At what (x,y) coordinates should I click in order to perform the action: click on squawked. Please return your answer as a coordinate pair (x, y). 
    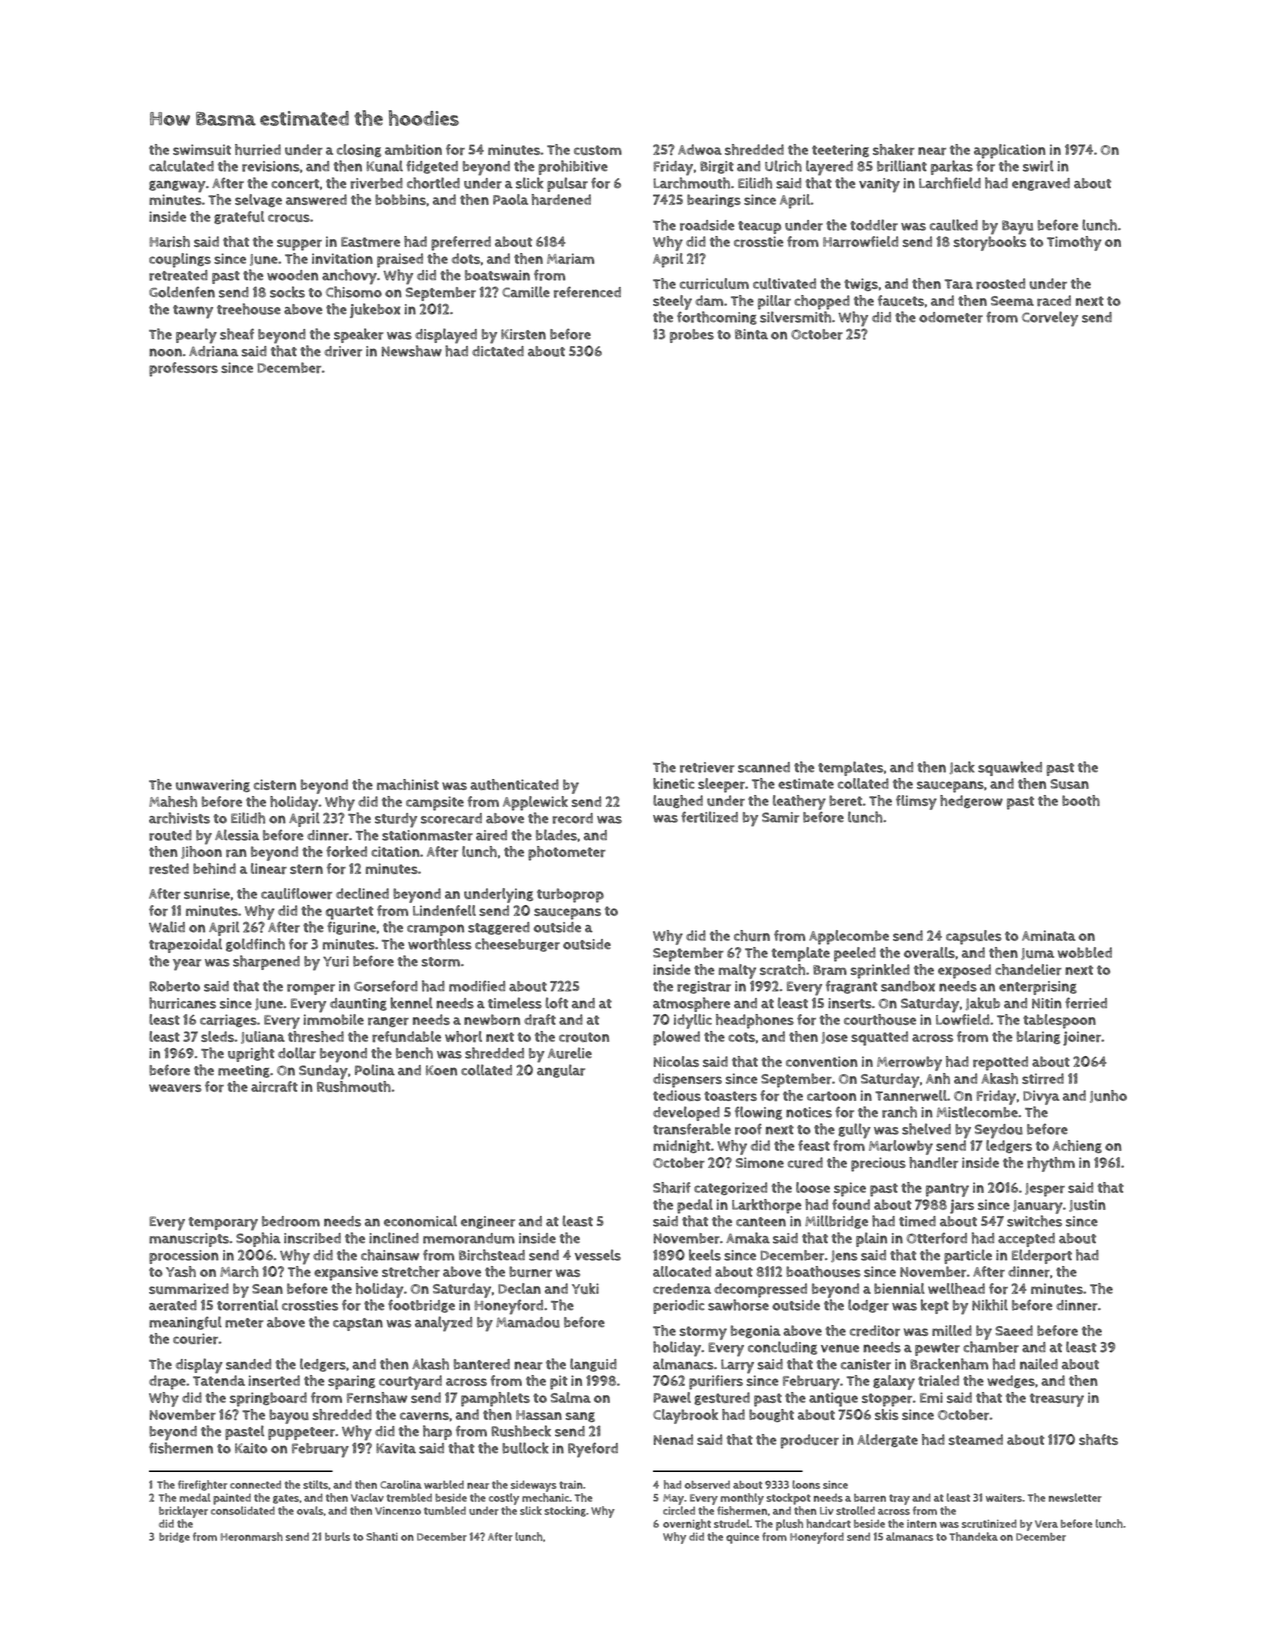
    Looking at the image, I should click on (1010, 768).
